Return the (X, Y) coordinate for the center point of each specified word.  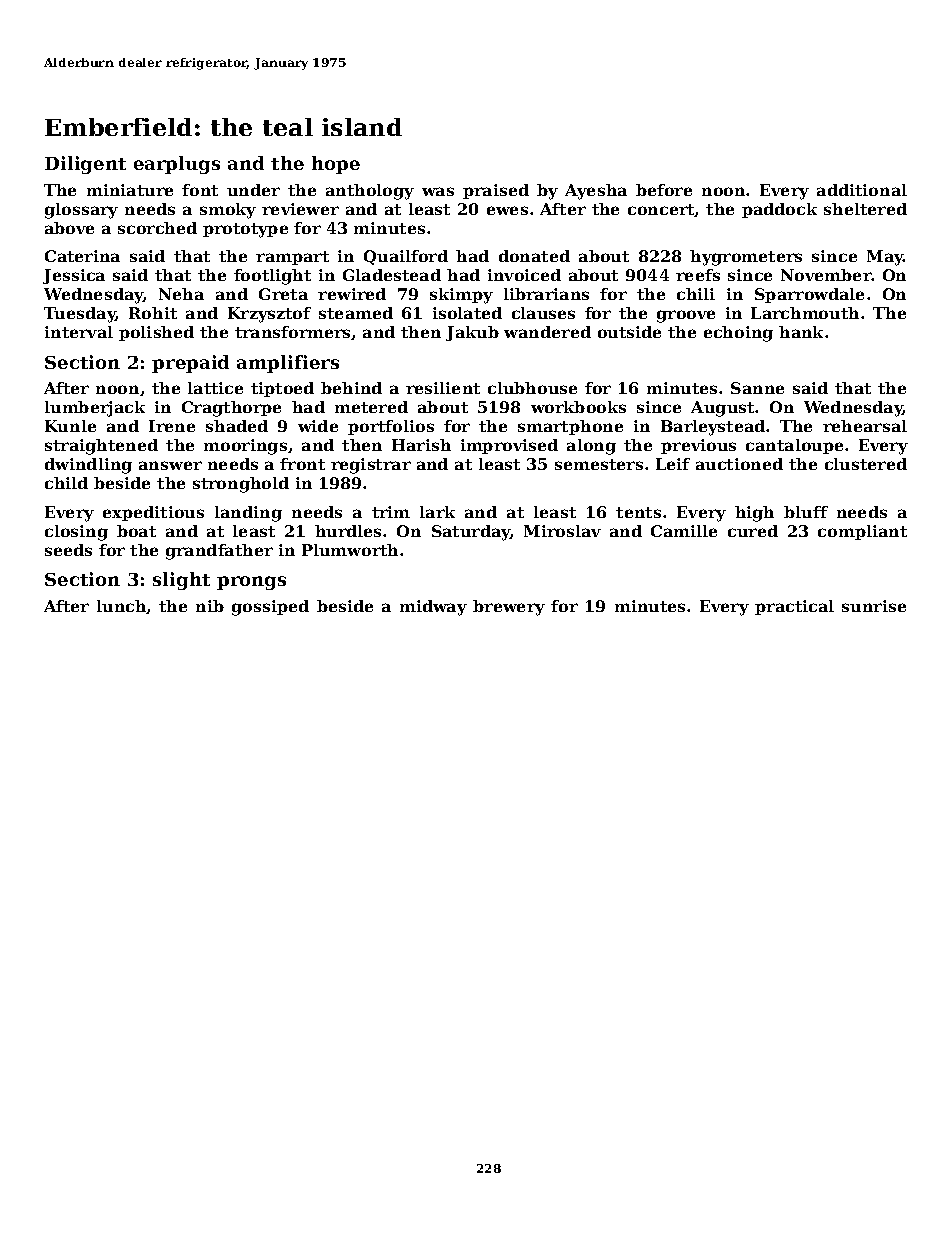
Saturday (471, 533)
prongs (251, 583)
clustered (866, 464)
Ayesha (596, 192)
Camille (684, 531)
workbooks (578, 407)
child (66, 483)
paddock (779, 210)
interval (79, 332)
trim (391, 512)
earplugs (177, 165)
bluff (806, 512)
